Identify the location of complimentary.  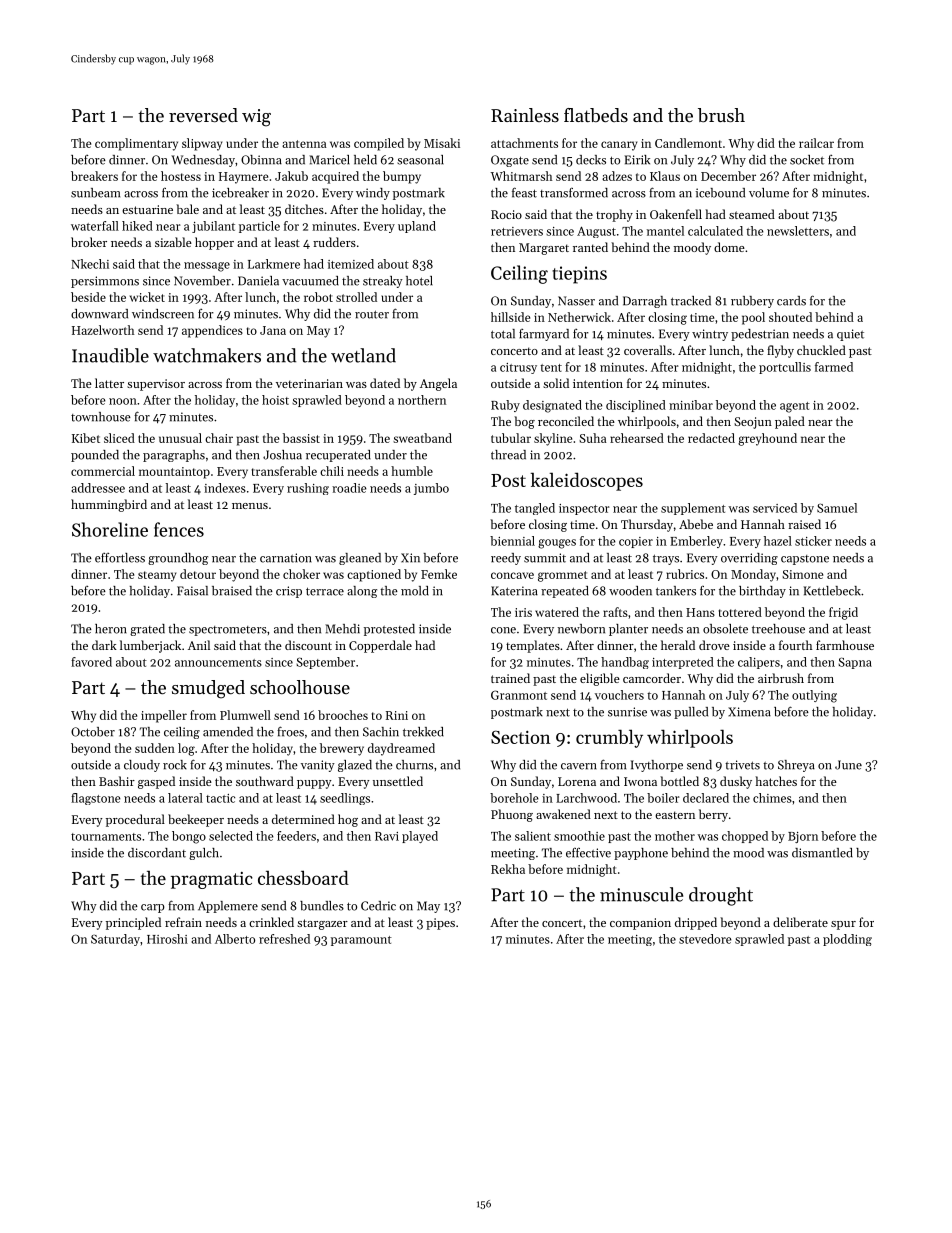
(136, 144).
